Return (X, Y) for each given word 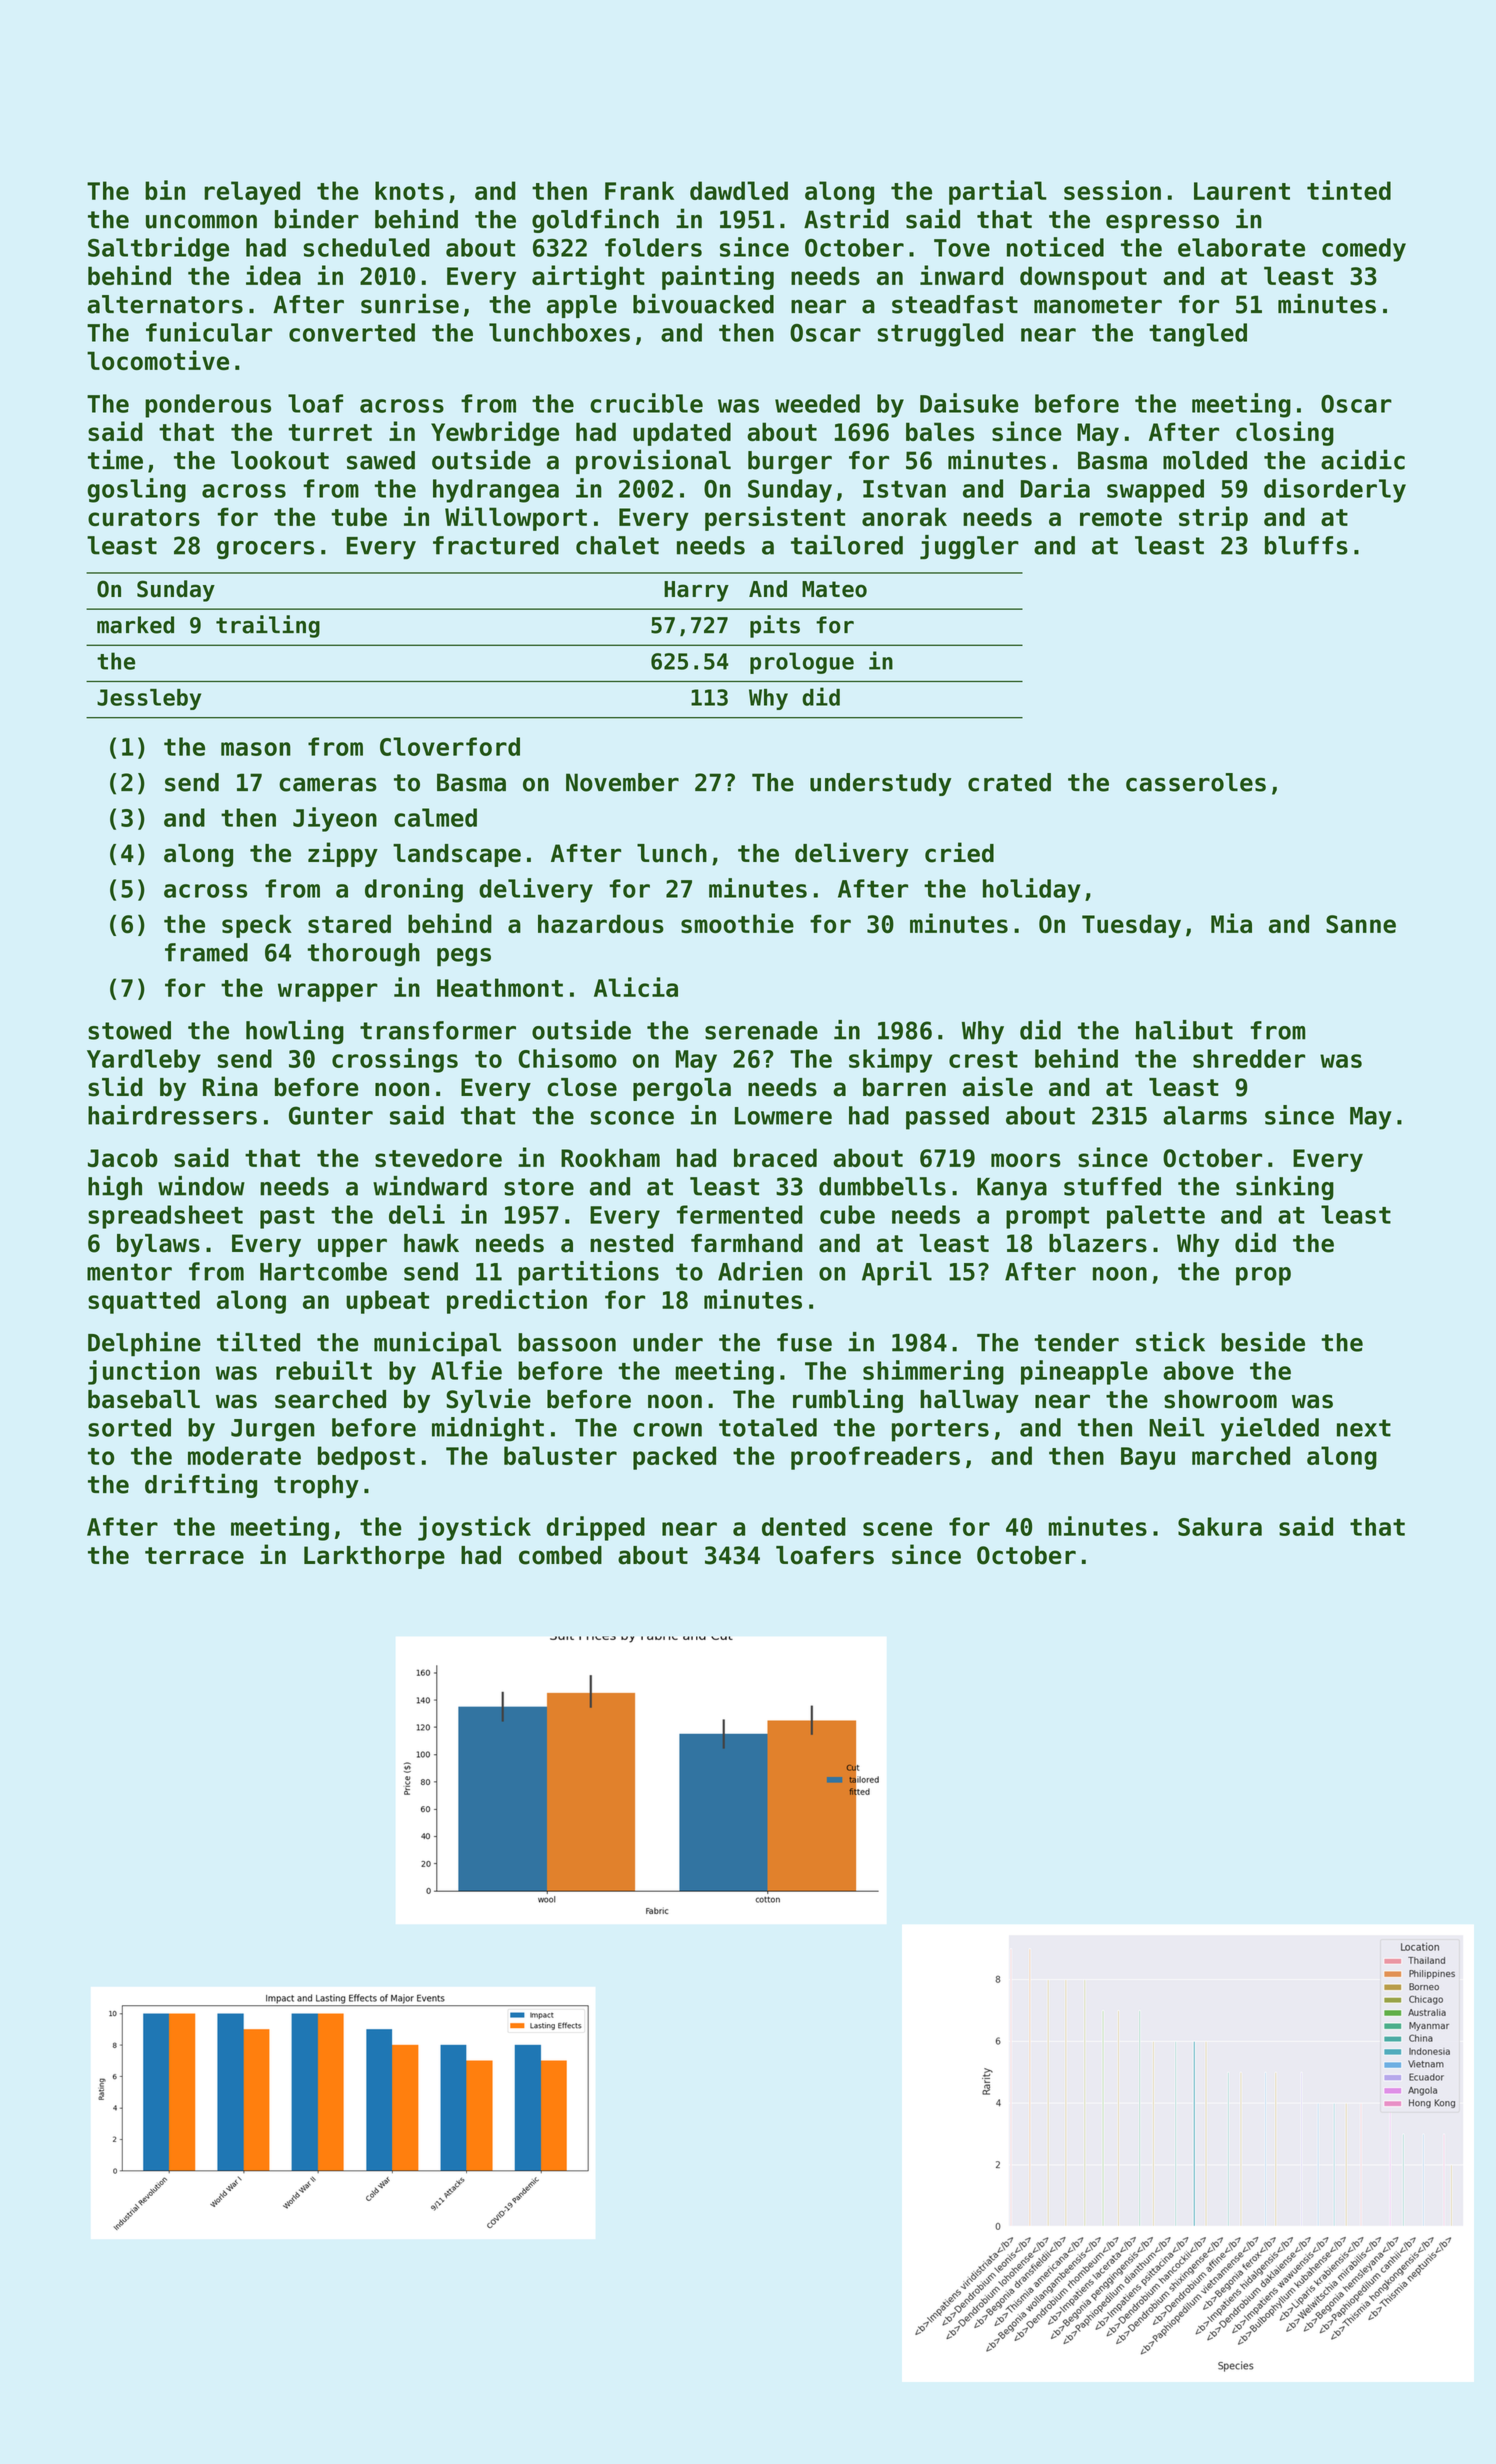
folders (653, 247)
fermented (740, 1214)
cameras (328, 784)
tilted (258, 1342)
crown (667, 1430)
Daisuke (969, 403)
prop (1263, 1276)
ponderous (208, 406)
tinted (1349, 190)
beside (1263, 1342)
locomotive (158, 360)
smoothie (737, 923)
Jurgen (273, 1430)
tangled (1198, 335)
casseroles (1196, 782)
